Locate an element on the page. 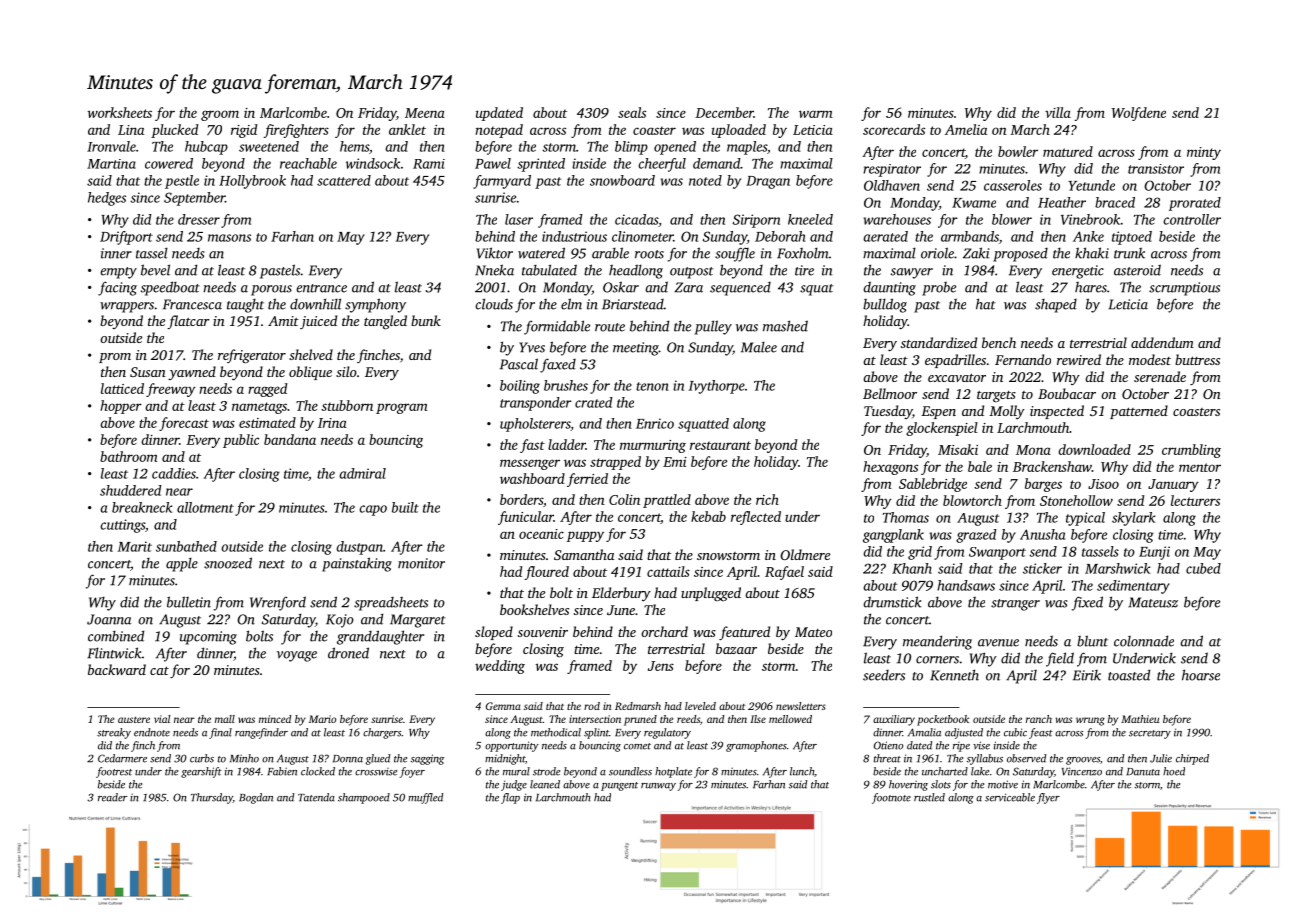  Stonehollow is located at coordinates (1076, 500).
